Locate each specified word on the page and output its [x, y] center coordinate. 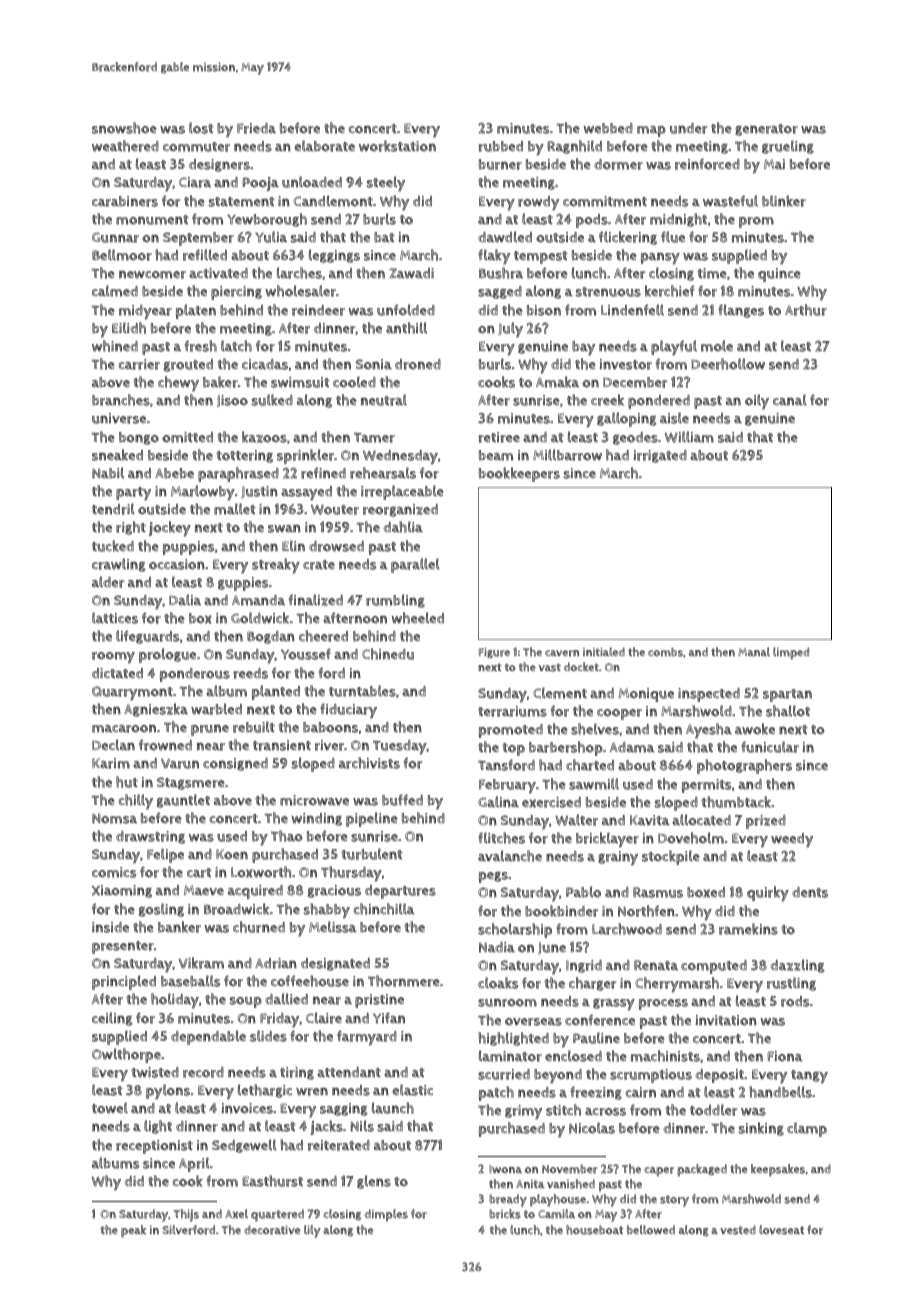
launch [393, 1108]
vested [738, 1230]
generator [766, 130]
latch [236, 346]
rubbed [501, 146]
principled [124, 982]
